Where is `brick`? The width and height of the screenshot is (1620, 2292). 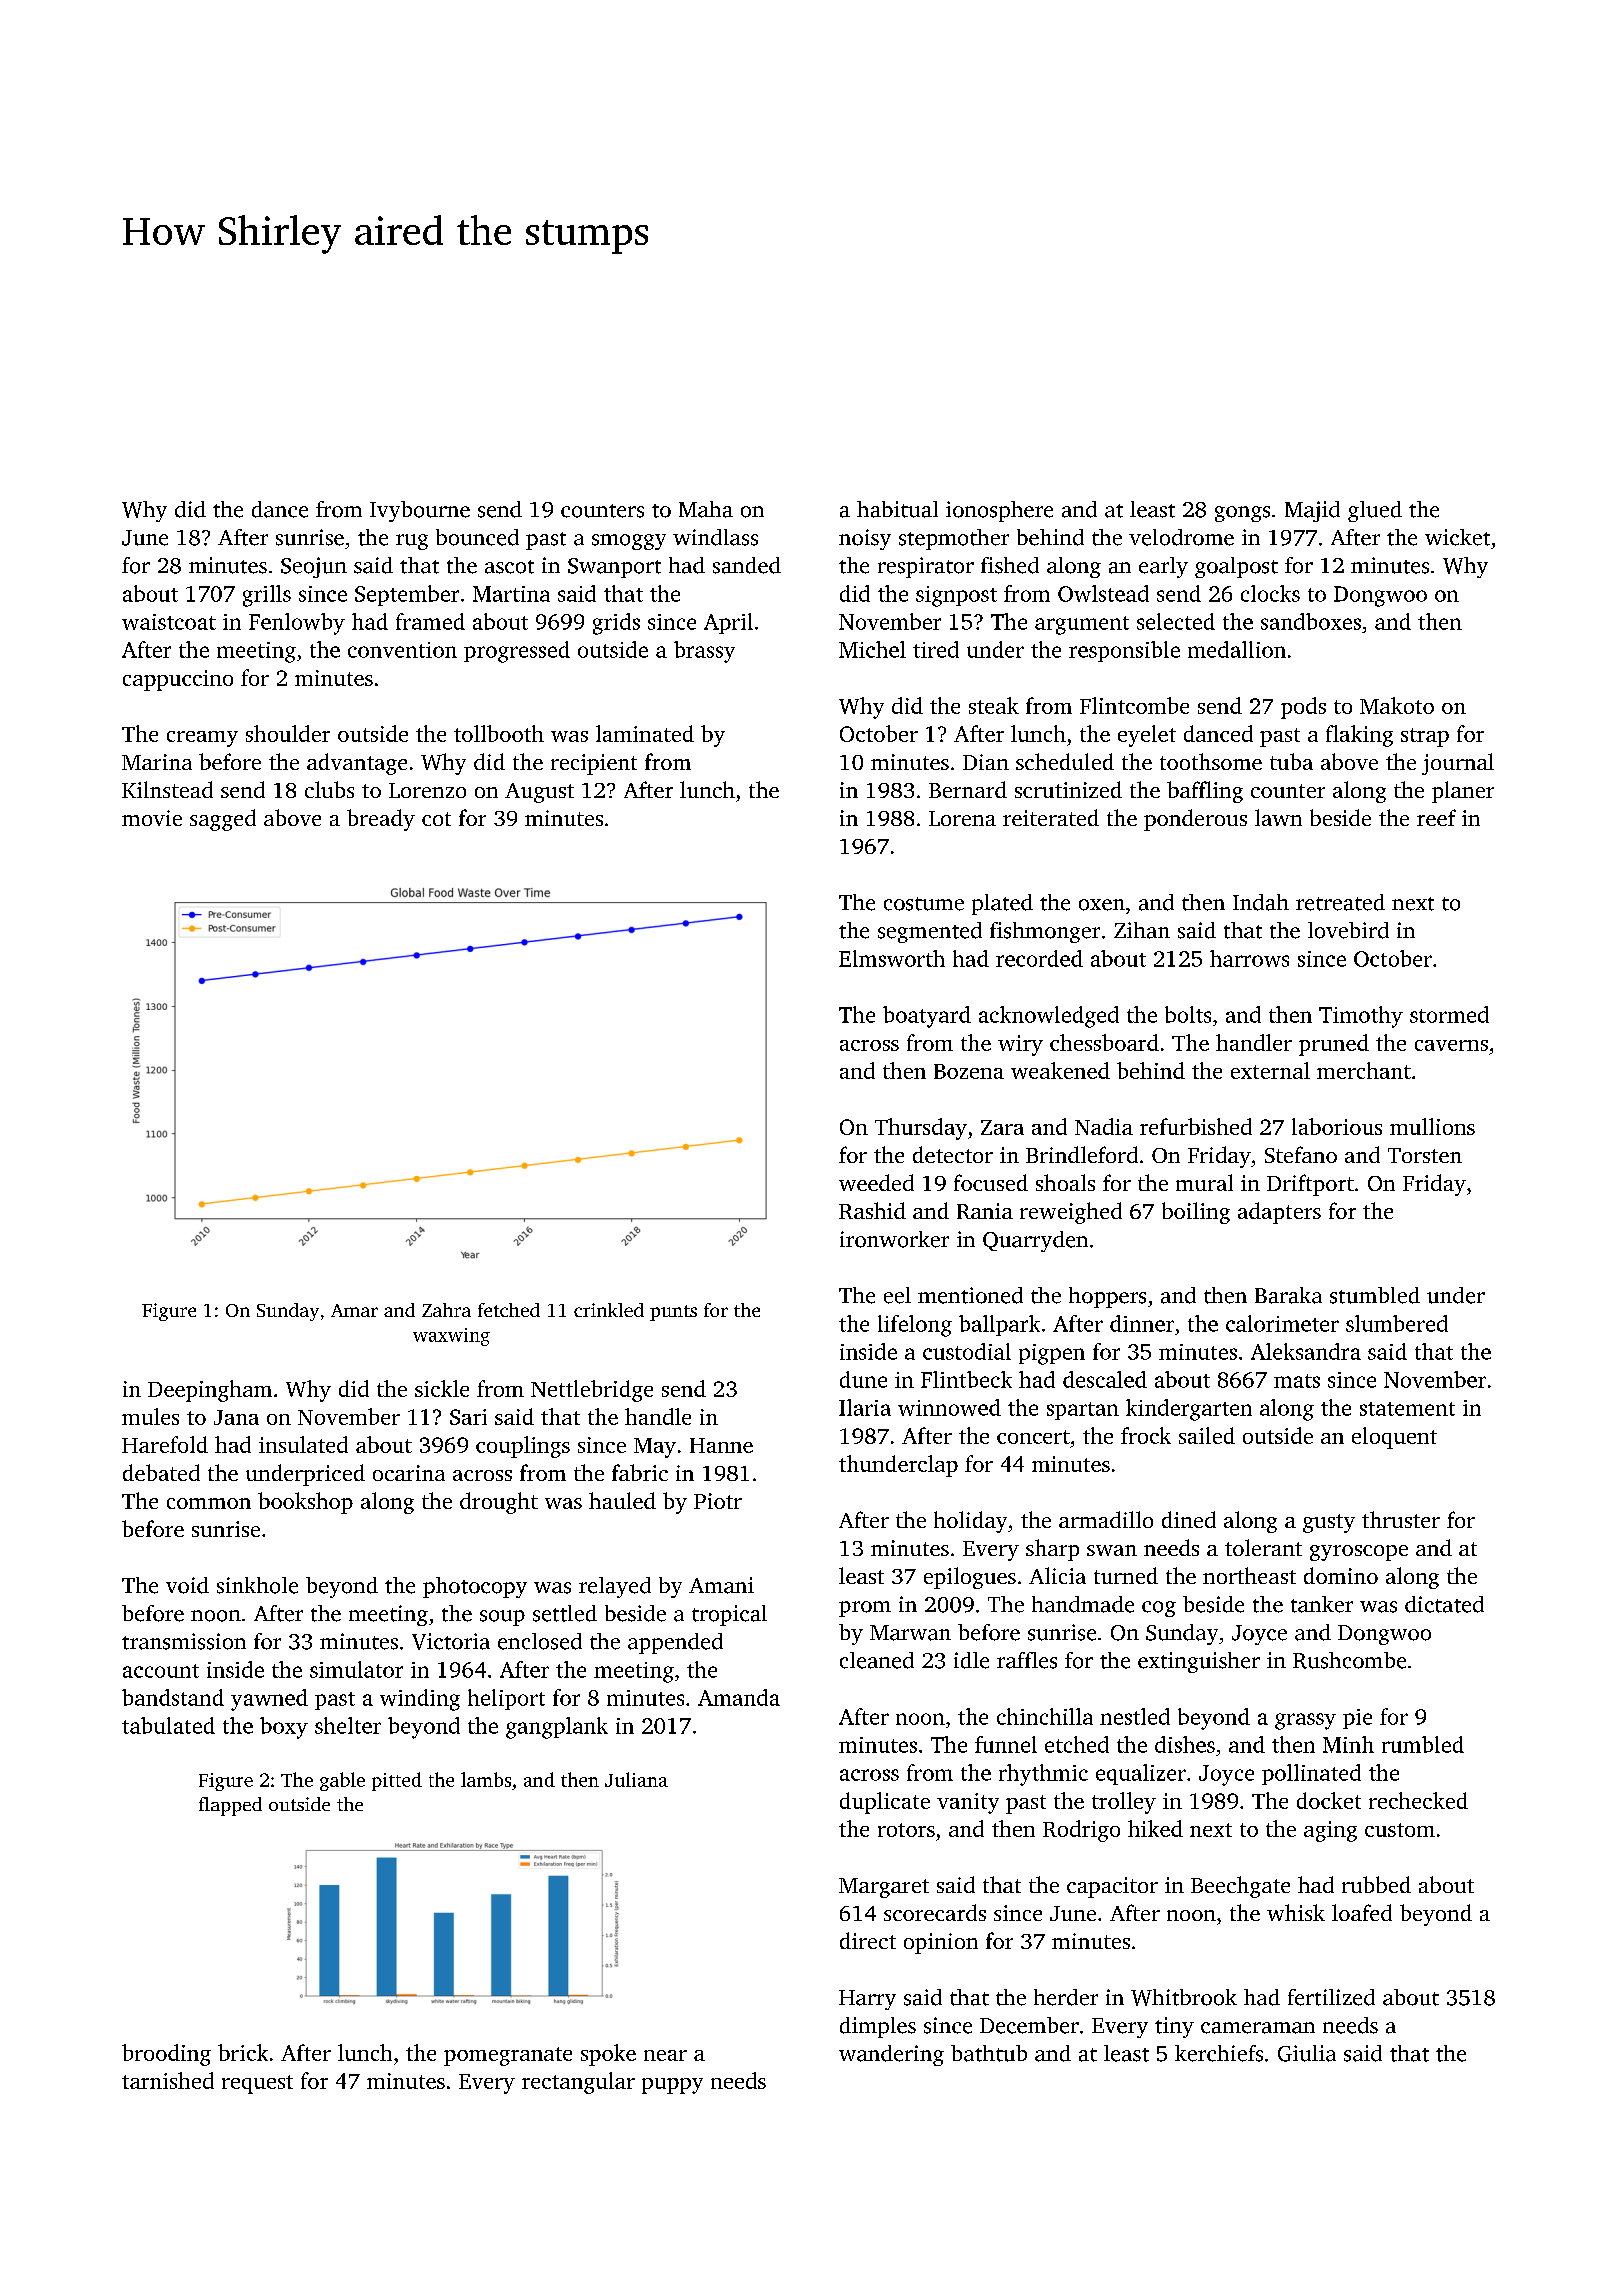
brick is located at coordinates (243, 2052).
